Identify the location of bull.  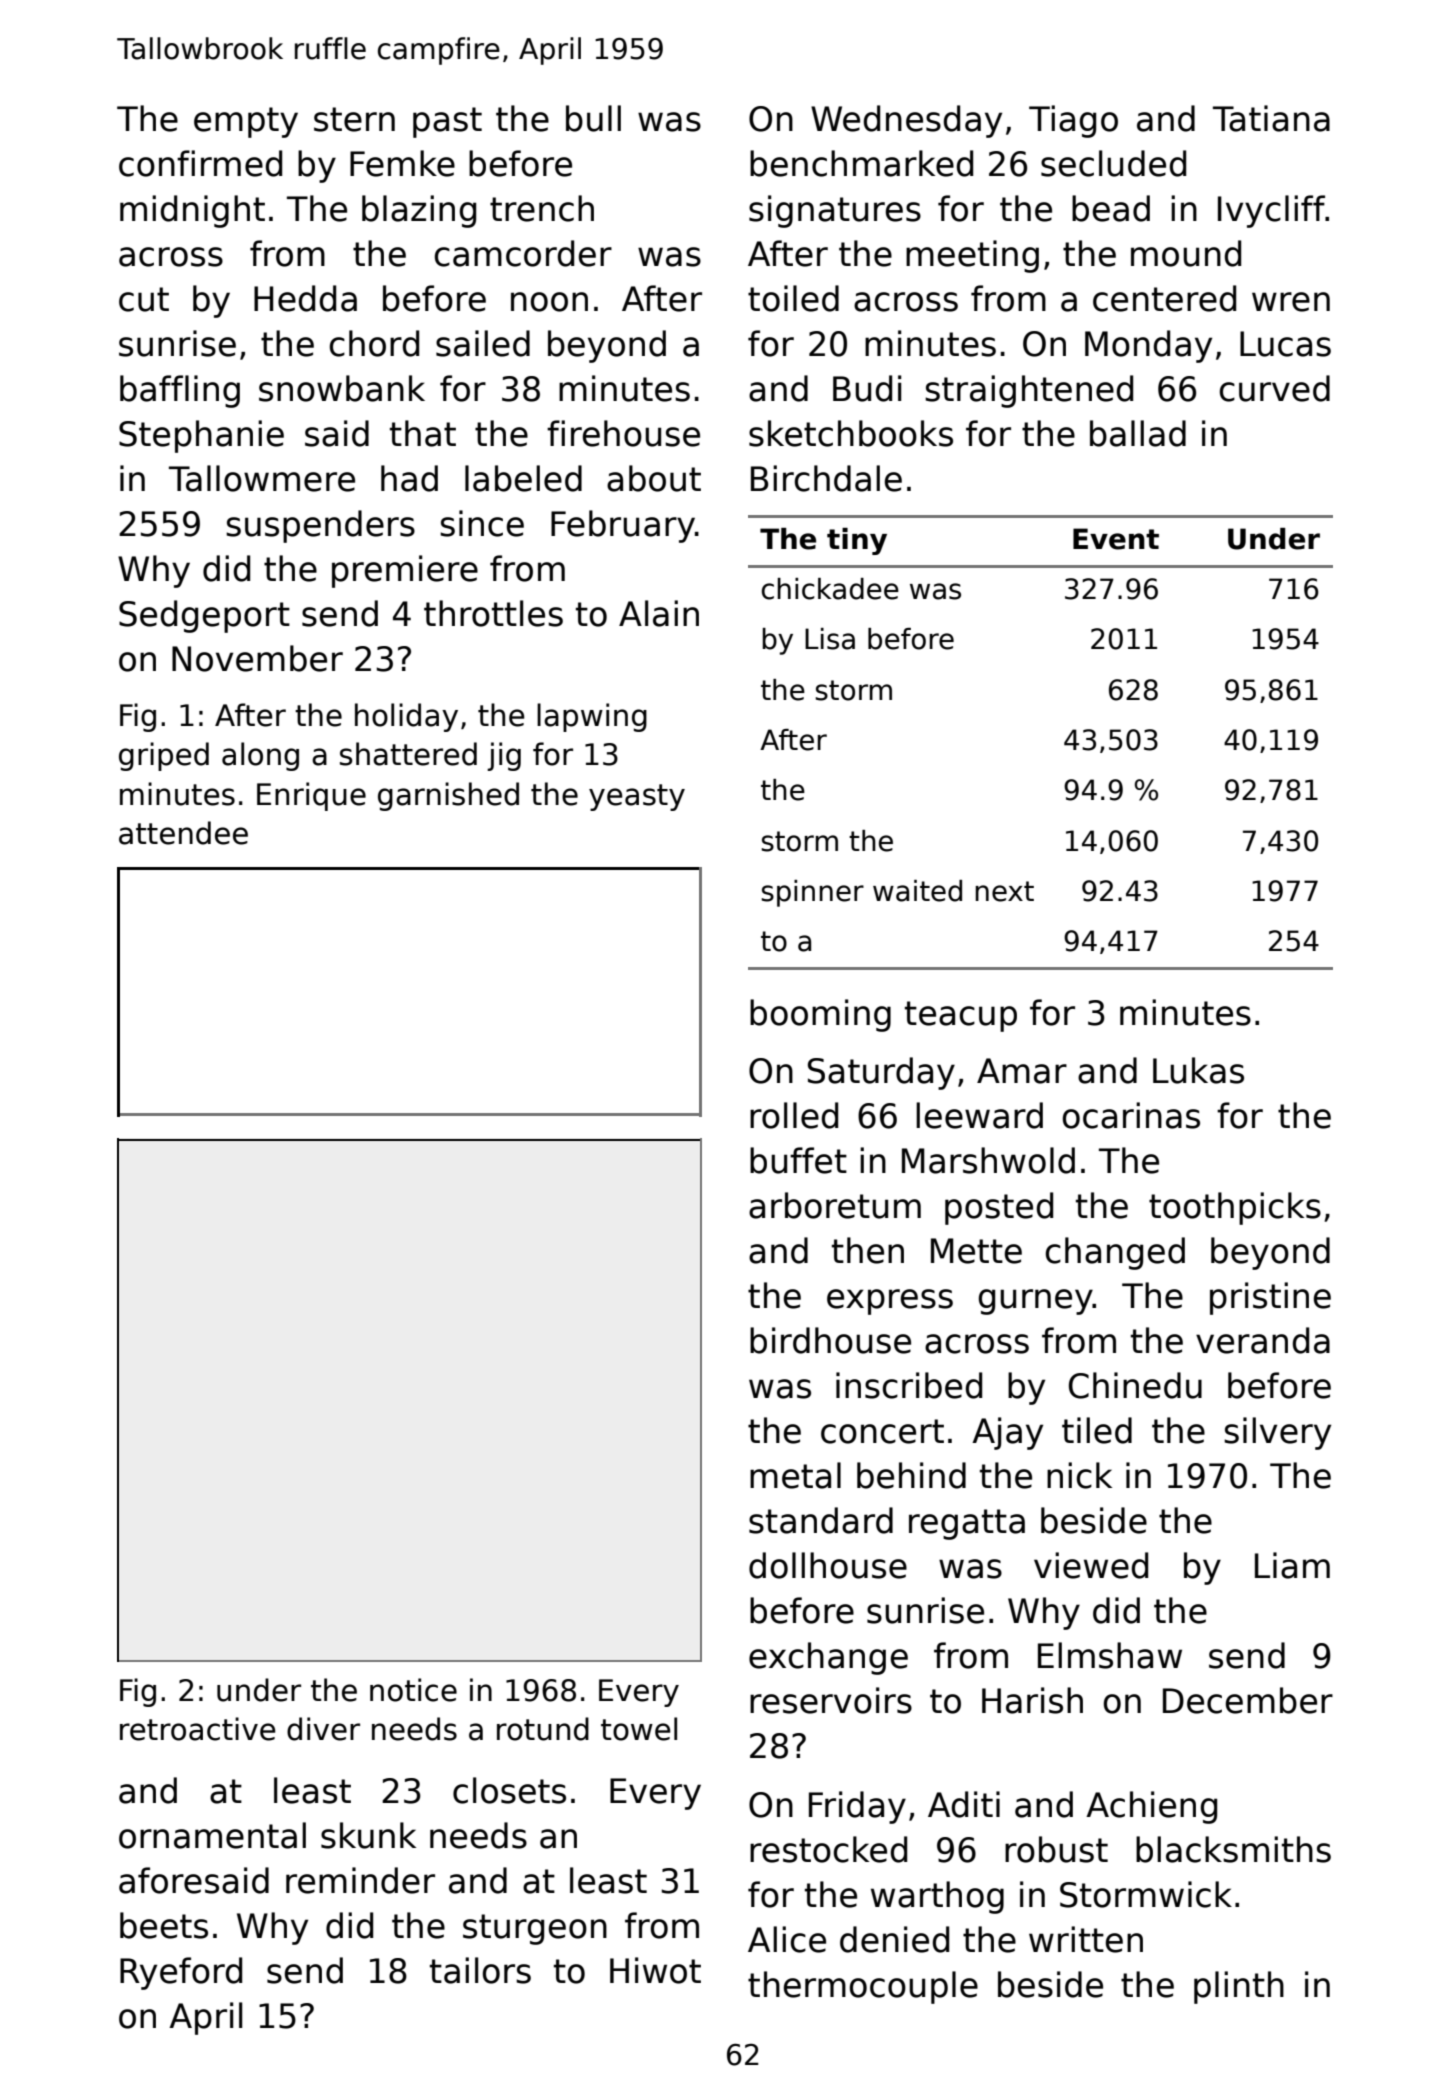
(593, 118).
